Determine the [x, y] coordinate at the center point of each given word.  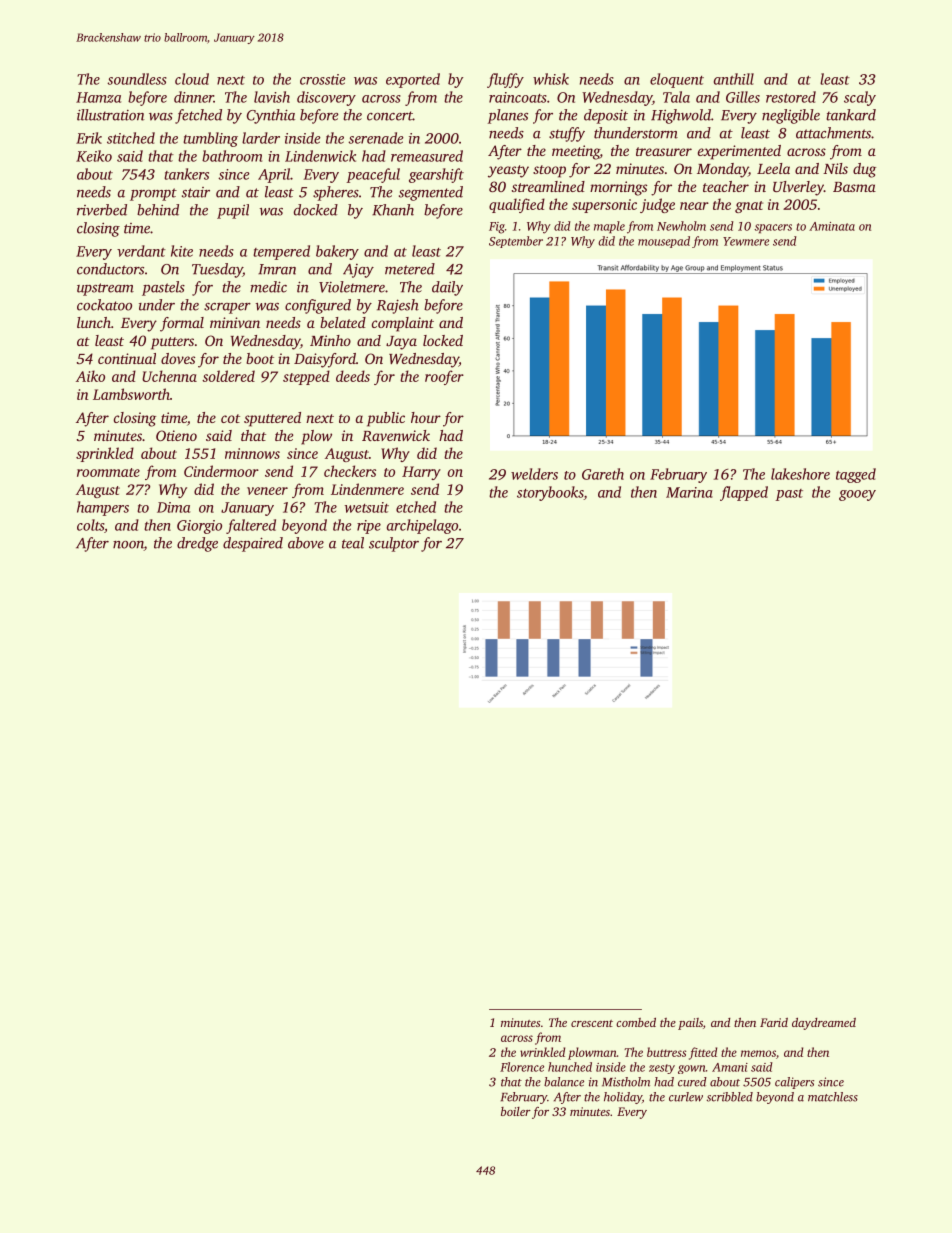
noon [128, 546]
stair [196, 192]
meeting [576, 152]
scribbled [730, 1097]
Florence [522, 1067]
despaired [253, 544]
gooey [857, 495]
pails [690, 1024]
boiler [516, 1111]
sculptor [394, 544]
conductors [110, 269]
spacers [773, 229]
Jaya [401, 343]
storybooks [550, 493]
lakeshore [800, 474]
